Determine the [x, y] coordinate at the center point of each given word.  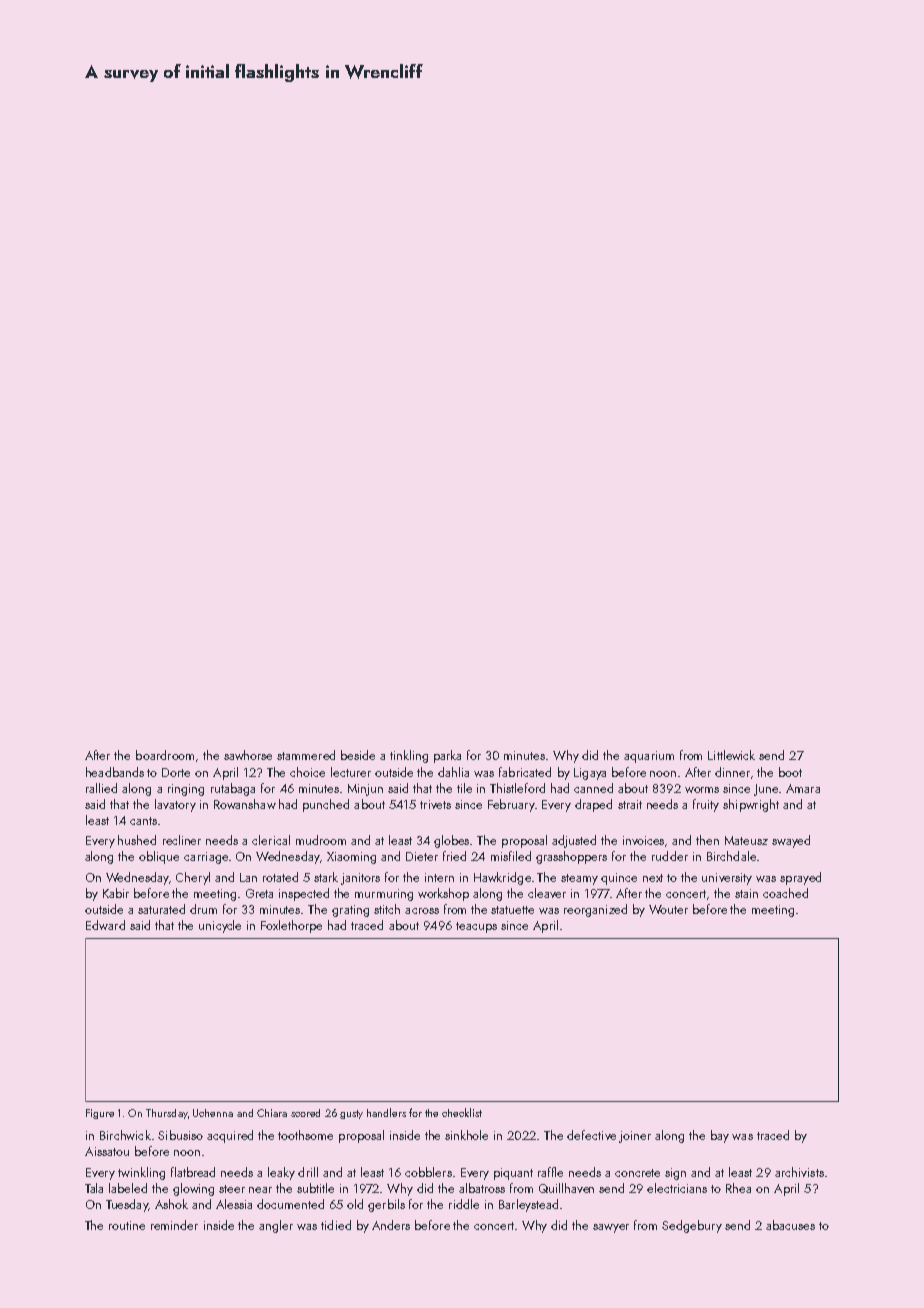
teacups [476, 927]
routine [127, 1225]
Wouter [668, 909]
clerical [271, 840]
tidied [336, 1225]
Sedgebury [692, 1226]
